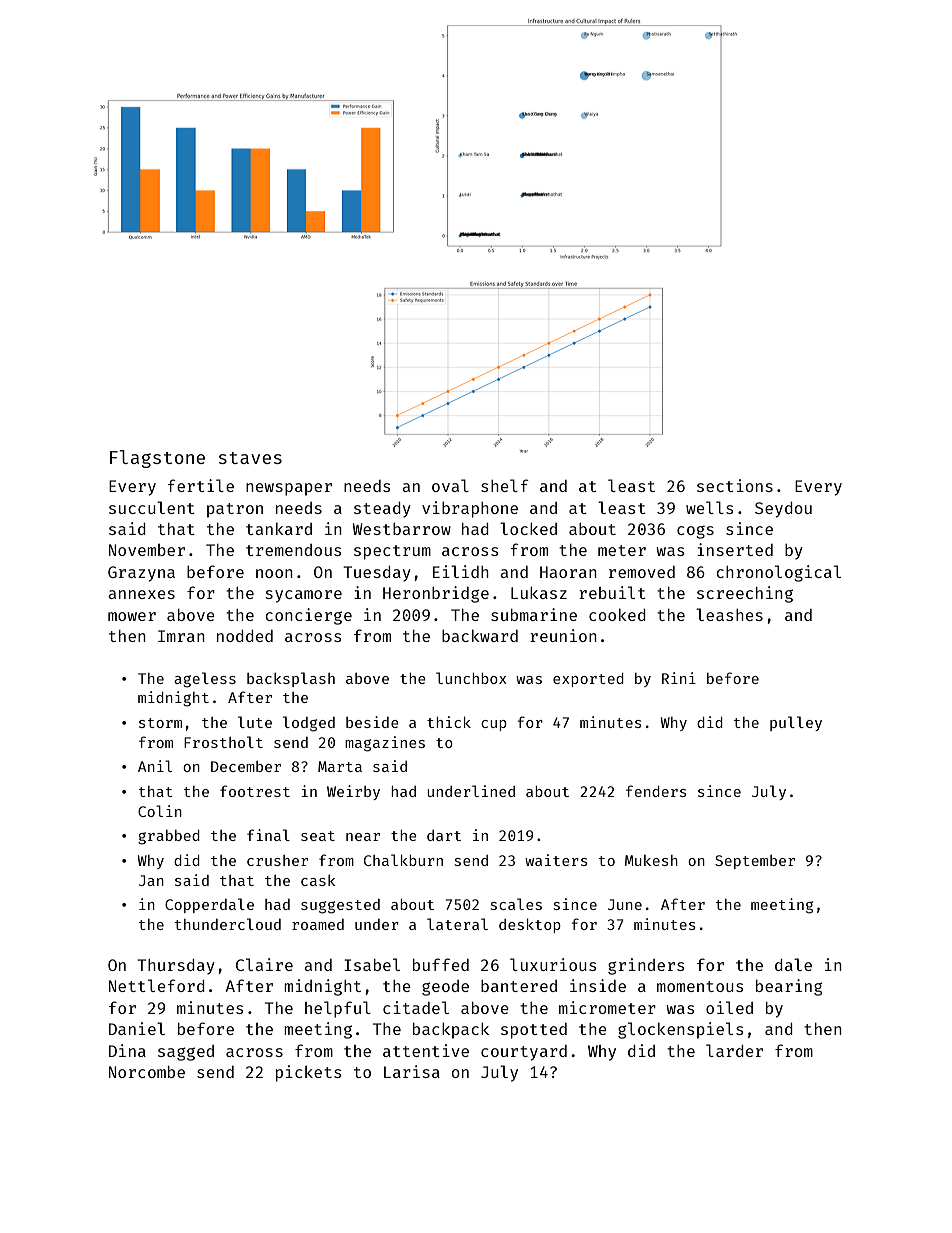  Describe the element at coordinates (160, 811) in the image. I see `Colin` at that location.
